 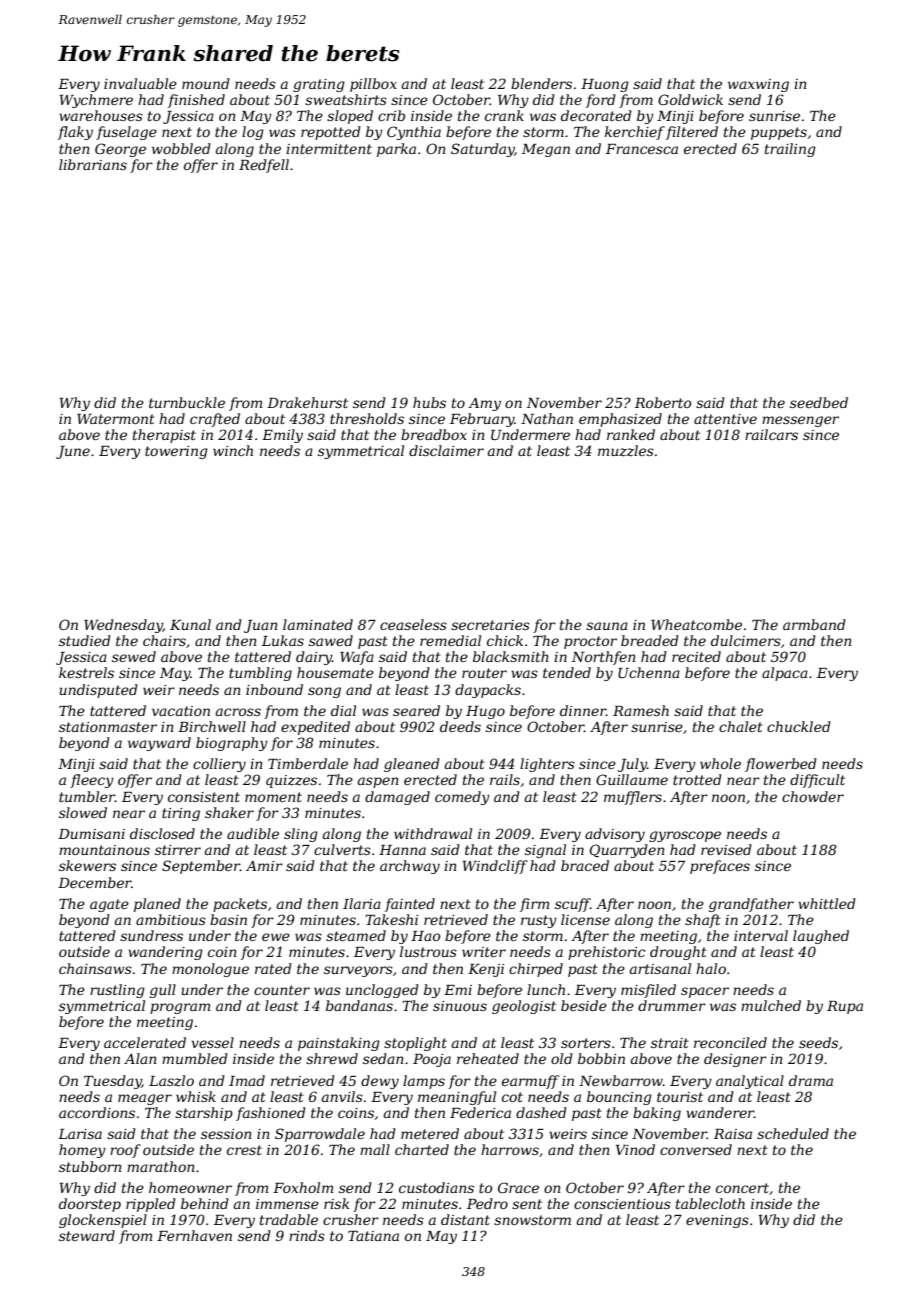 I want to click on seedbed, so click(x=819, y=402).
